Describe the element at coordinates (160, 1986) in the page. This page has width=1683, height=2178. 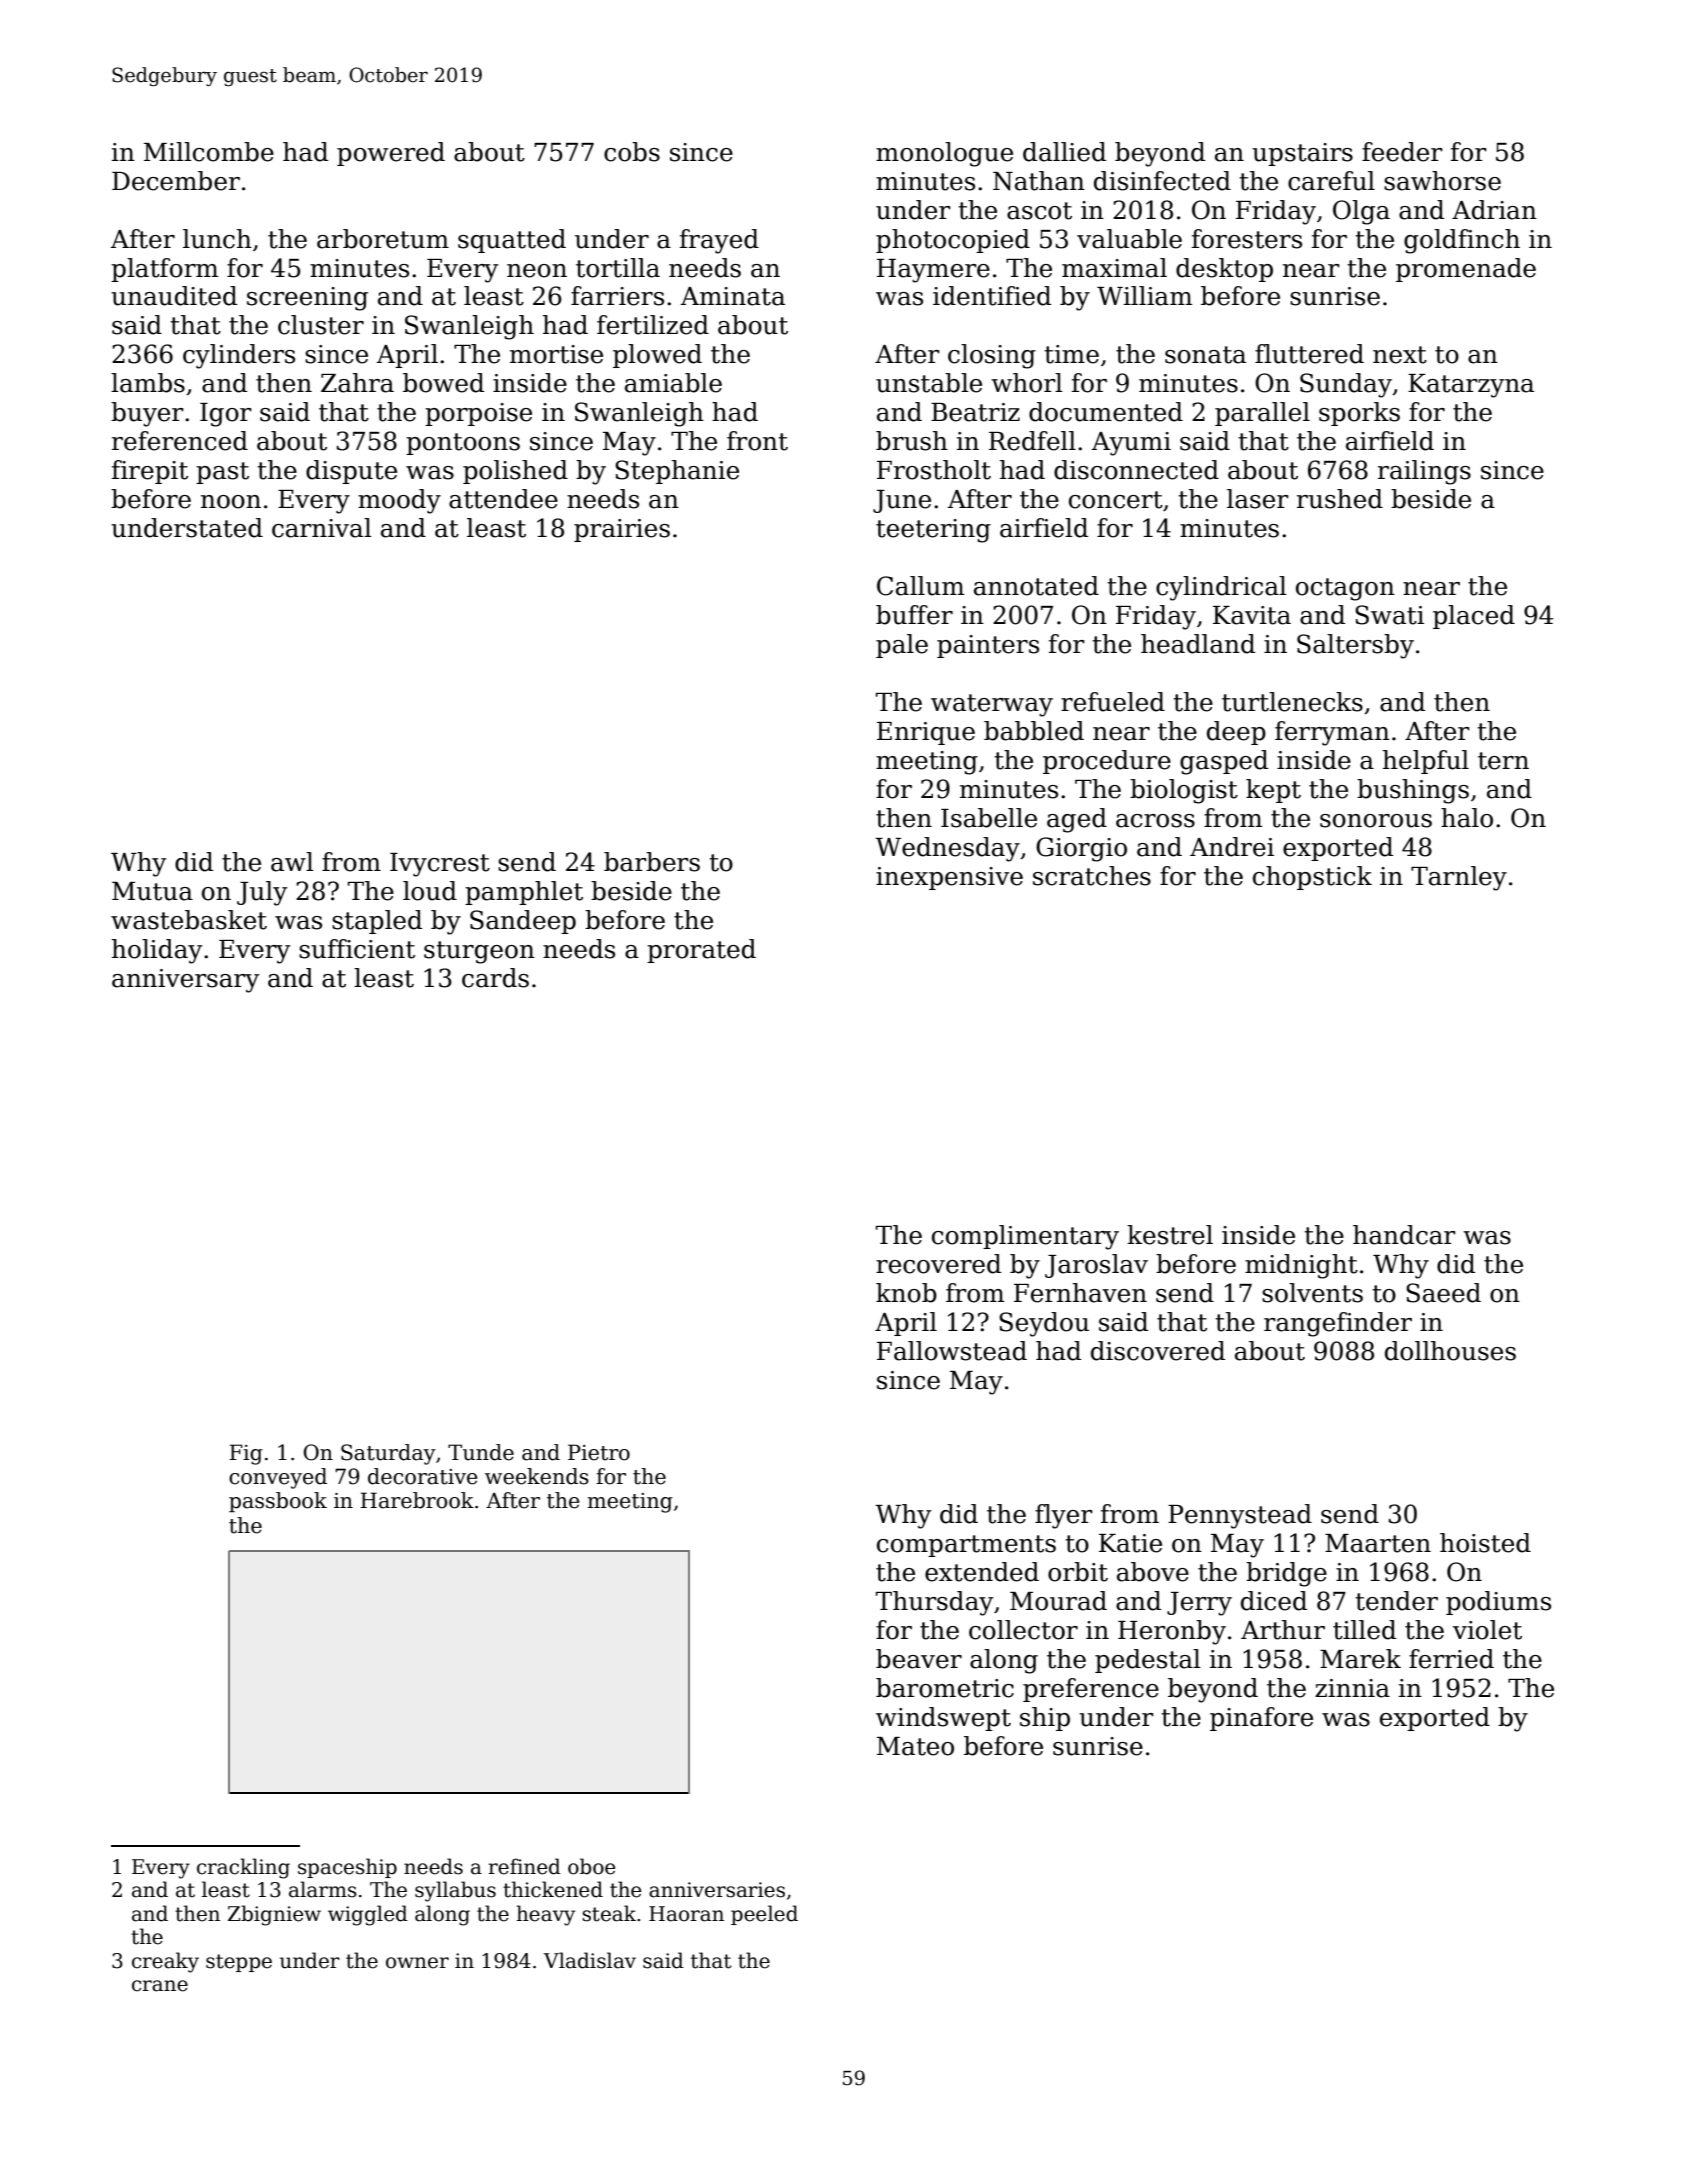
I see `crane` at that location.
